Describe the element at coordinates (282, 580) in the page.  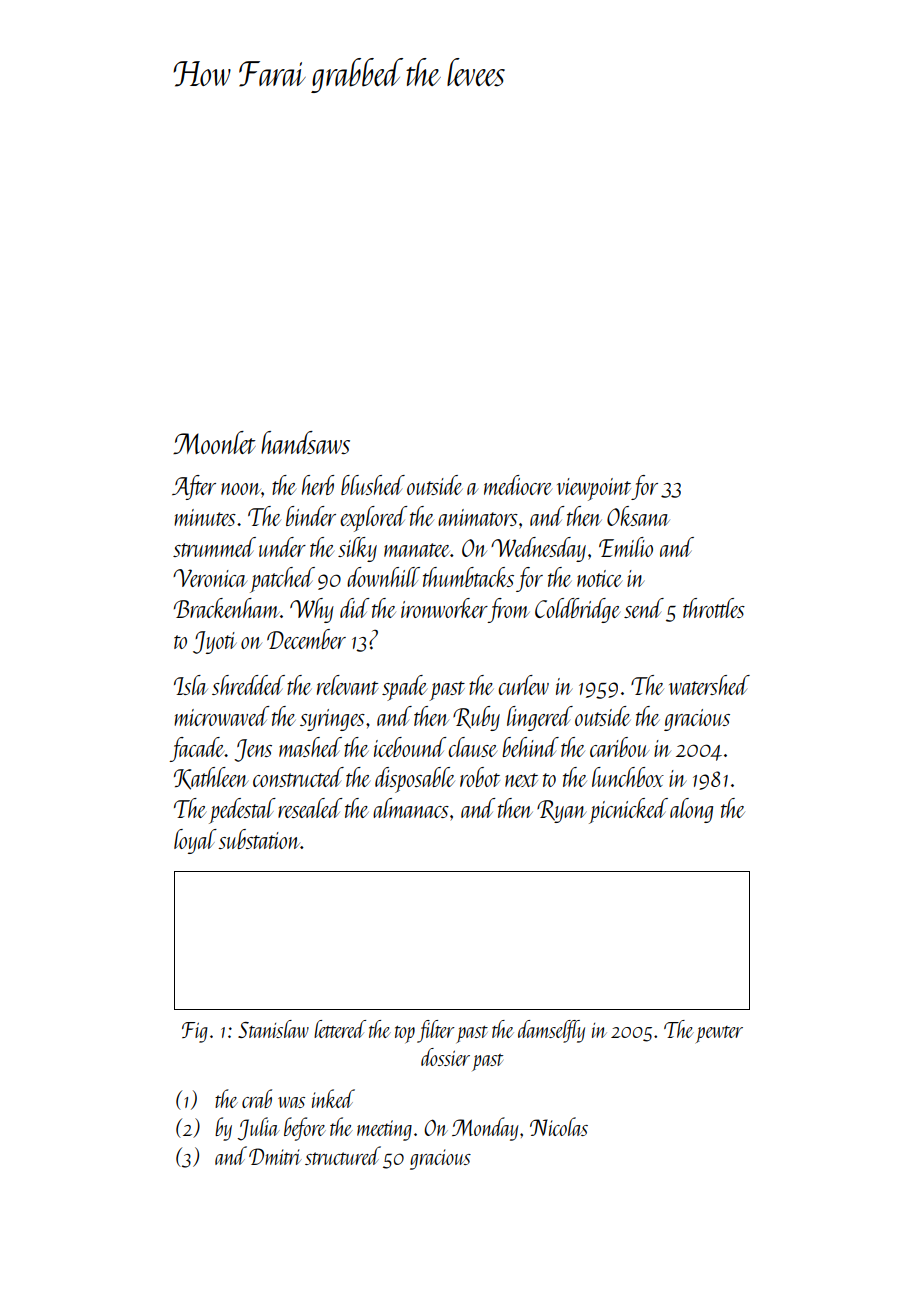
I see `patched` at that location.
